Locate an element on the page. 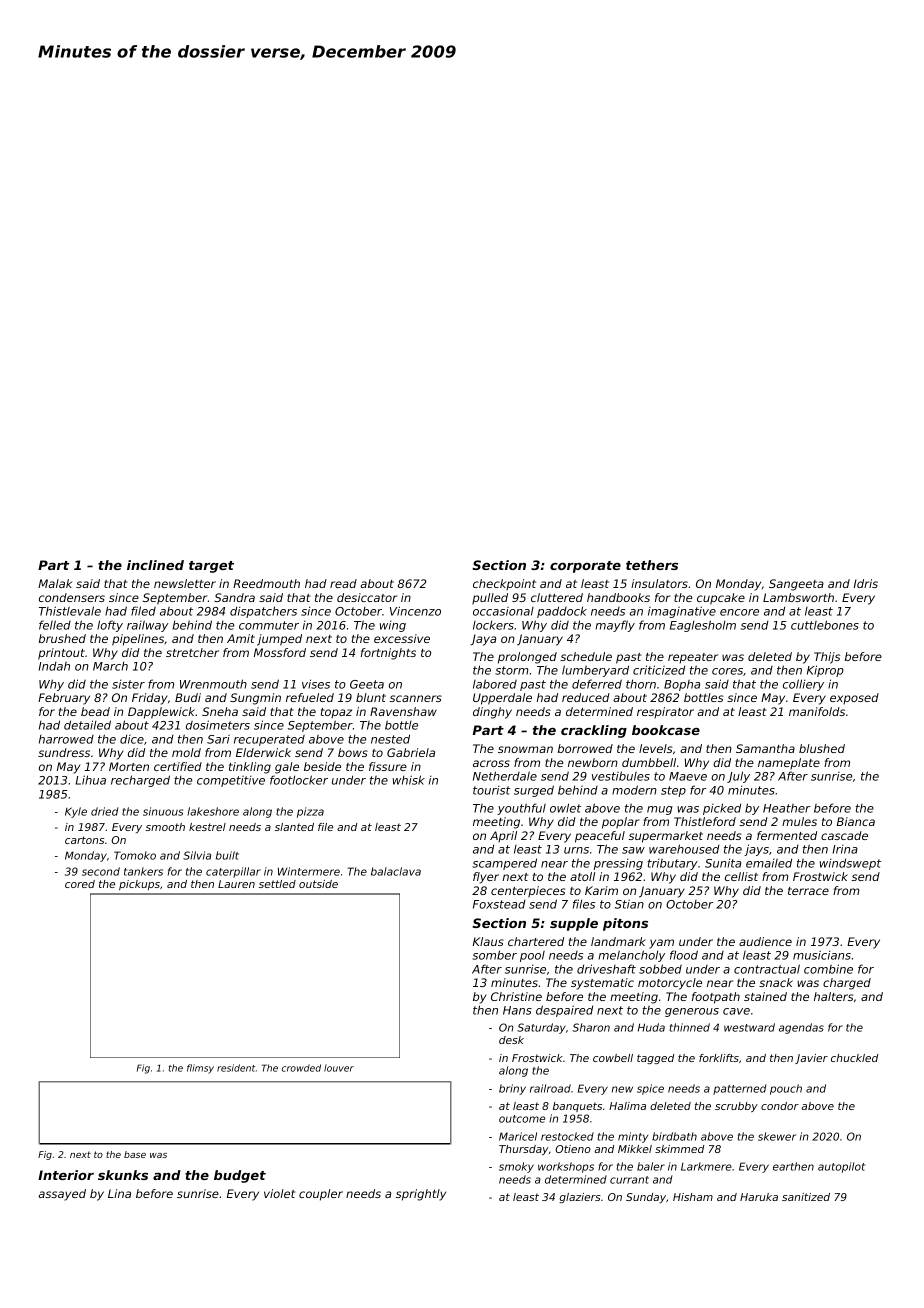  checkpoint is located at coordinates (504, 584).
